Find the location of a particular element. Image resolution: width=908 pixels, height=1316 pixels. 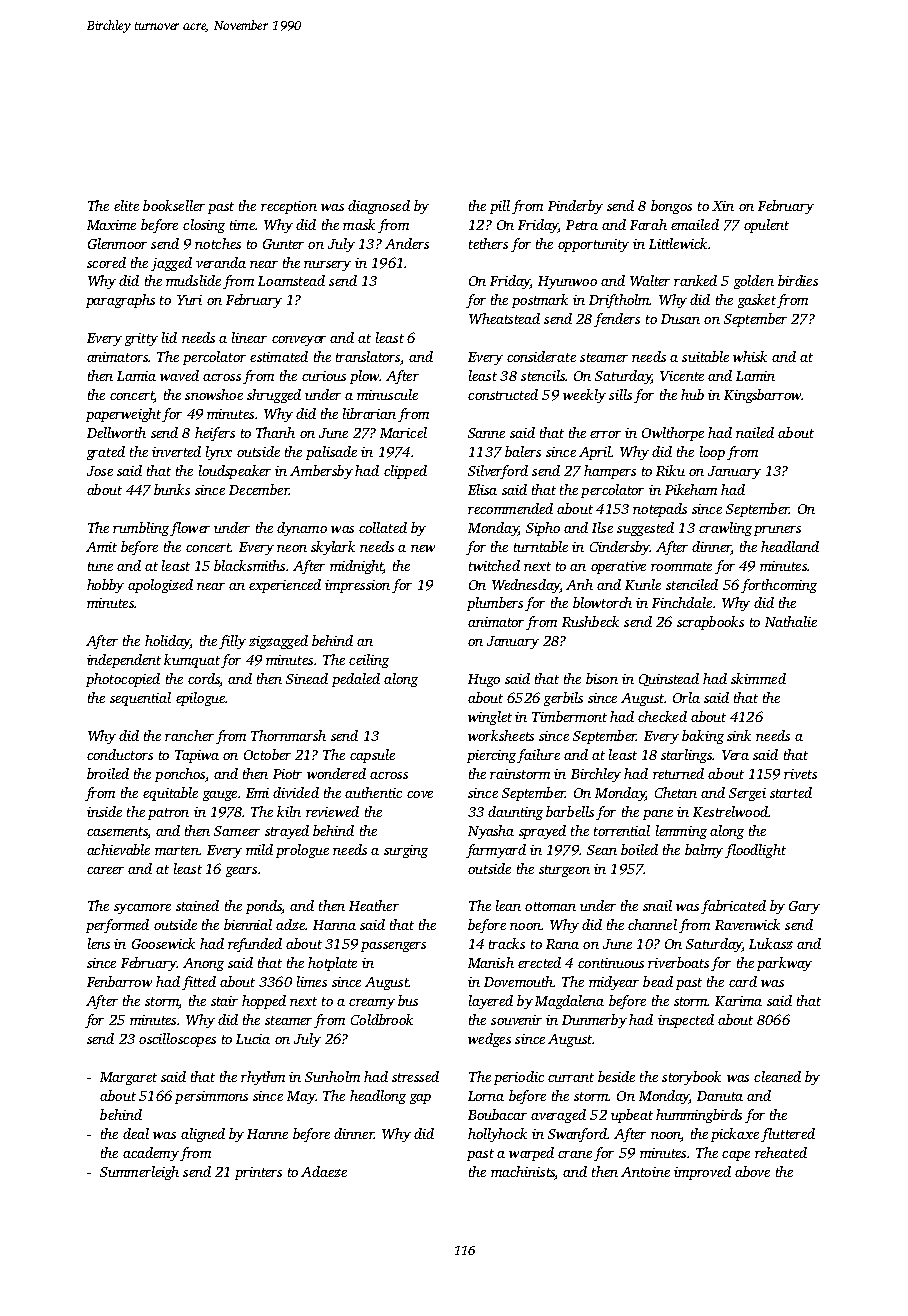

December is located at coordinates (259, 489).
